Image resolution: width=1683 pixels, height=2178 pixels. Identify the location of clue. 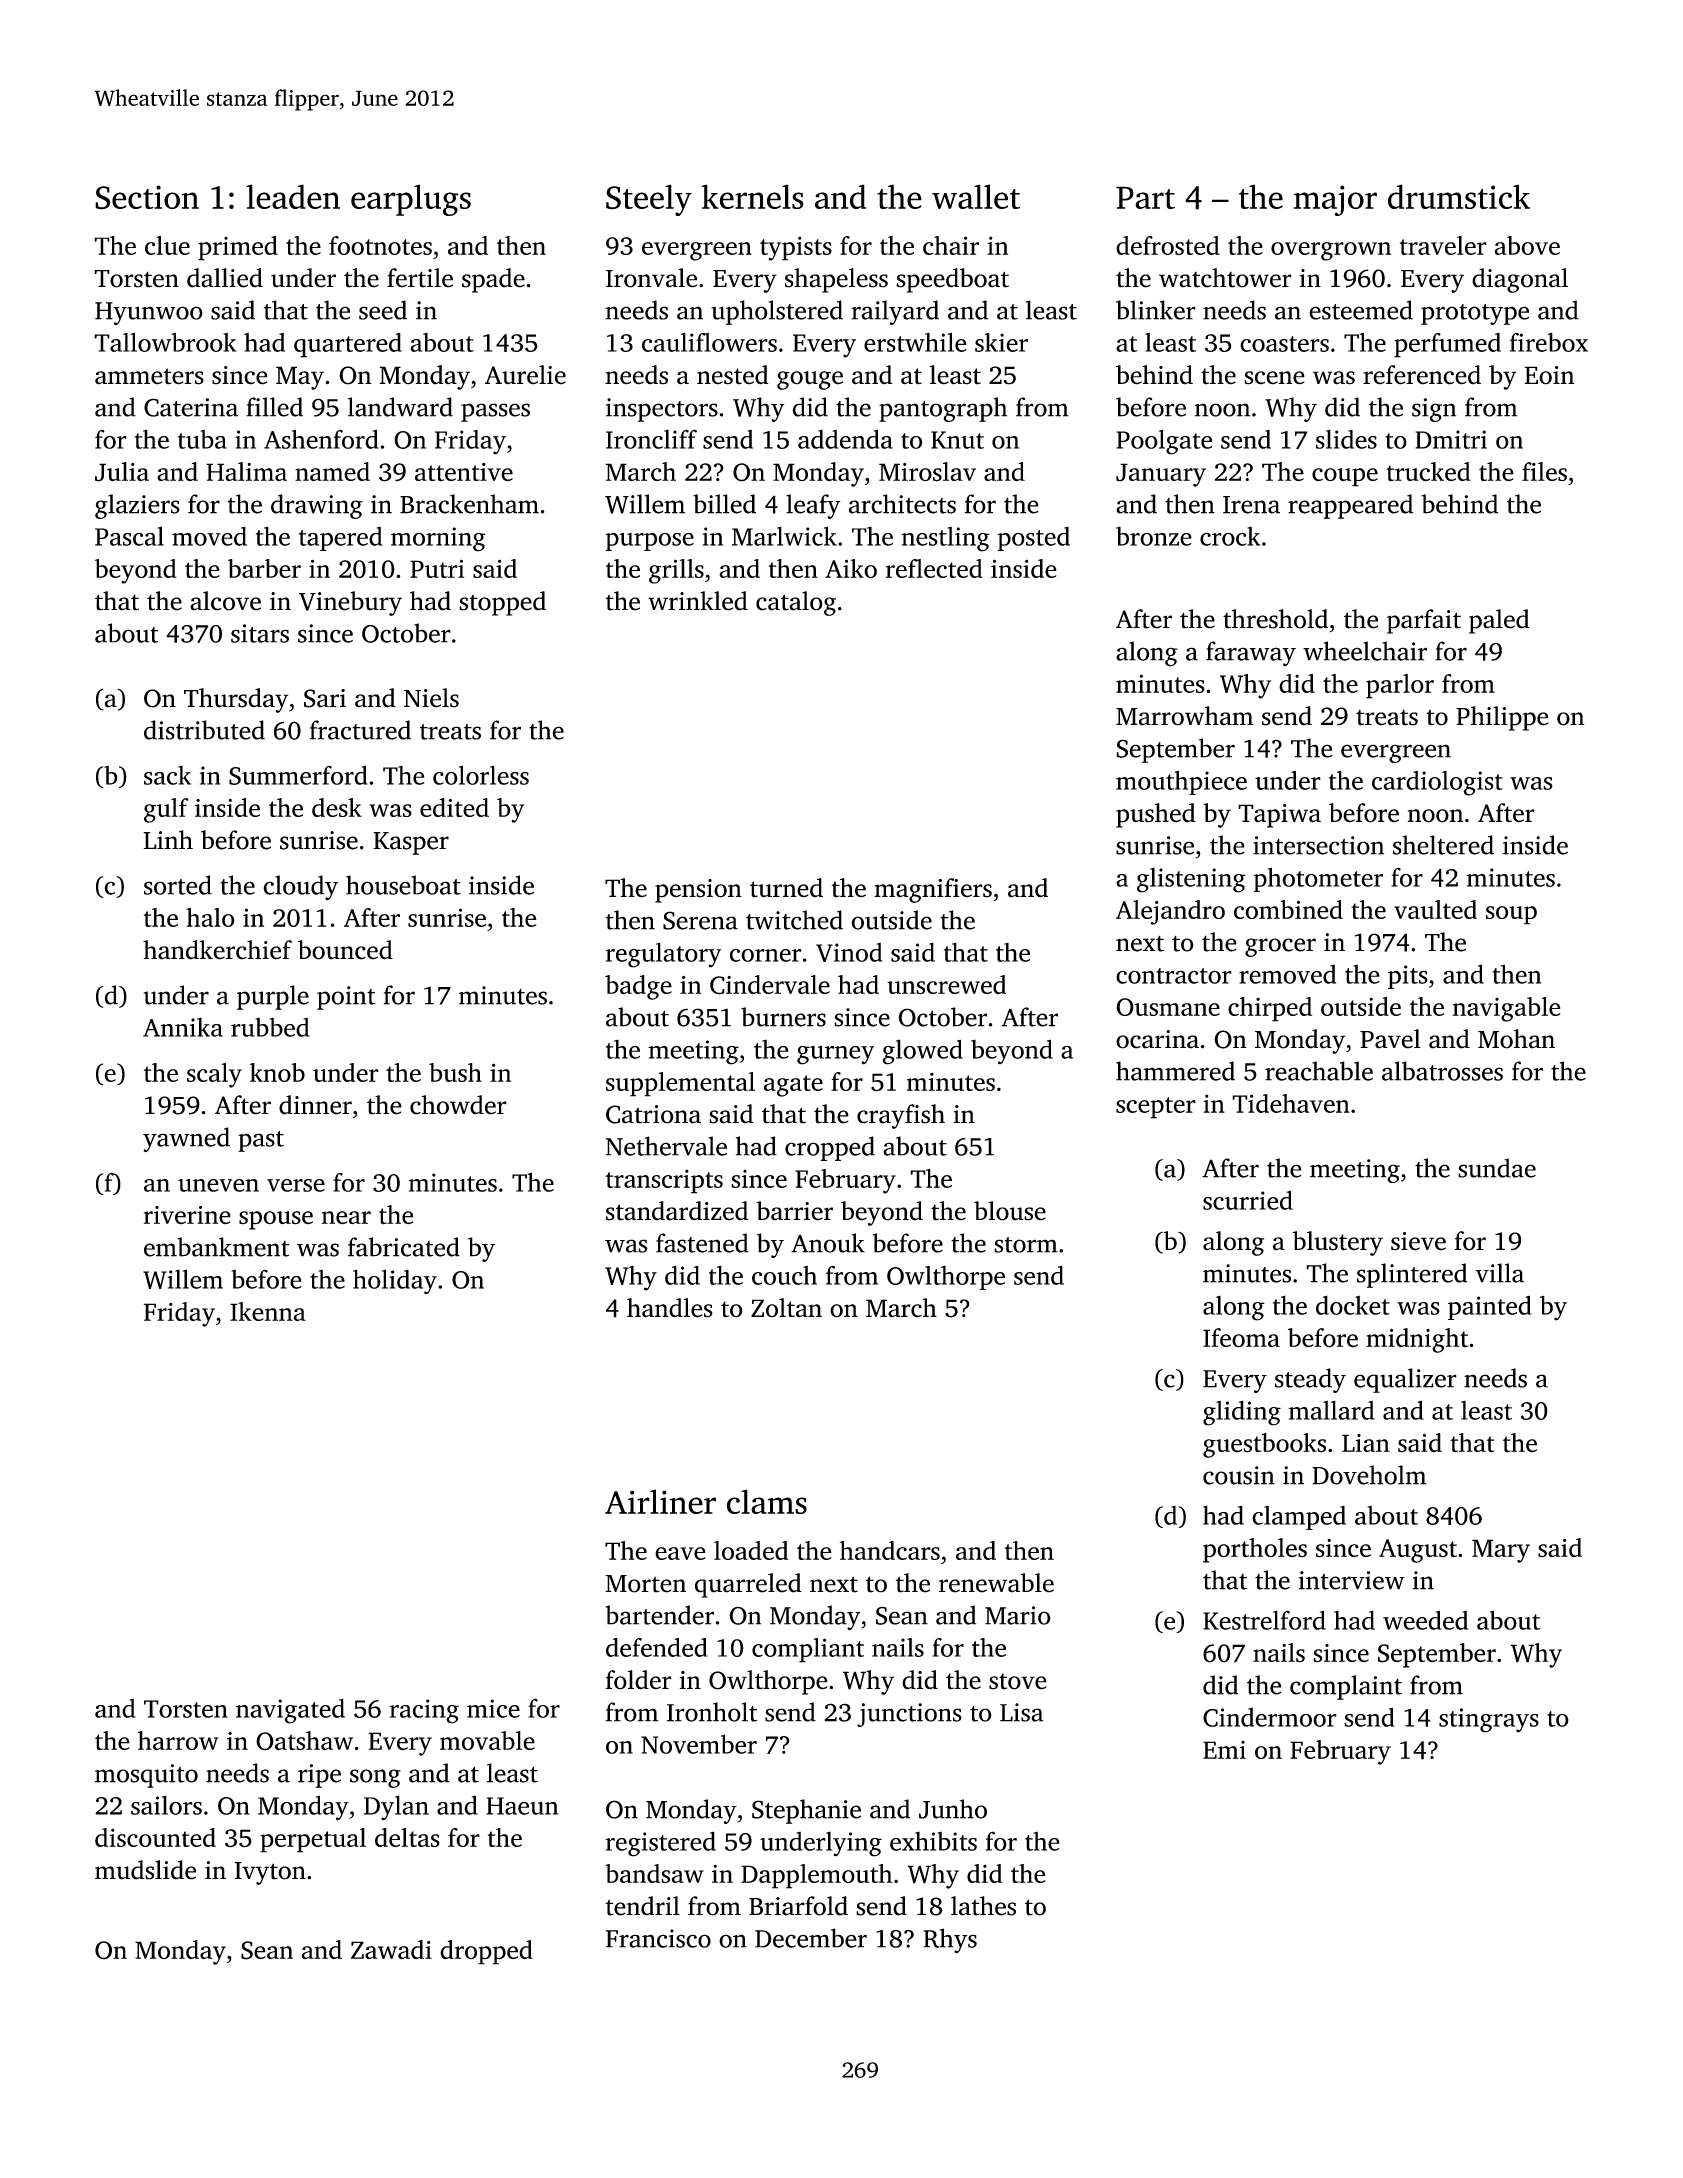
(167, 245).
